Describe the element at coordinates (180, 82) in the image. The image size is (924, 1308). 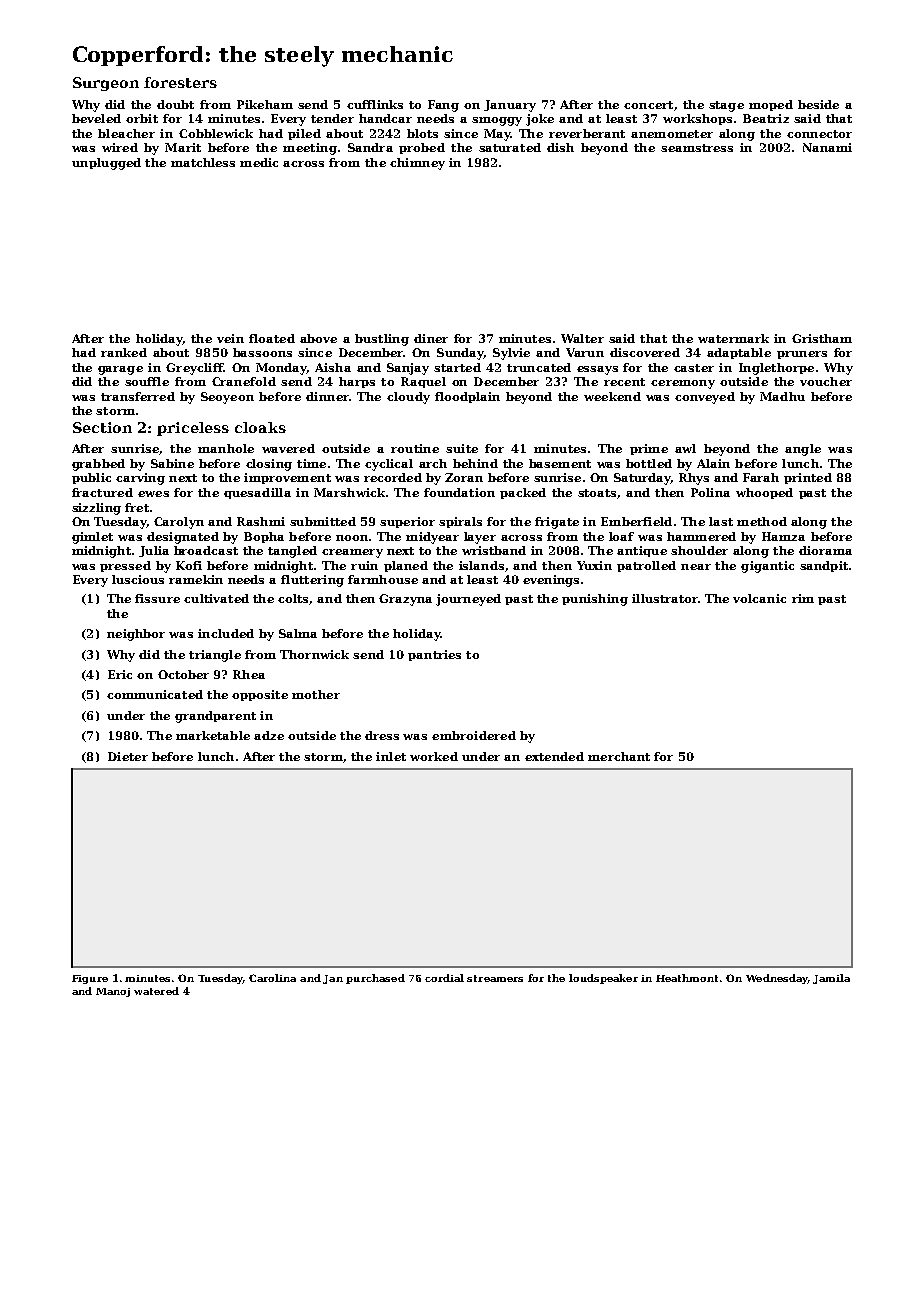
I see `foresters` at that location.
